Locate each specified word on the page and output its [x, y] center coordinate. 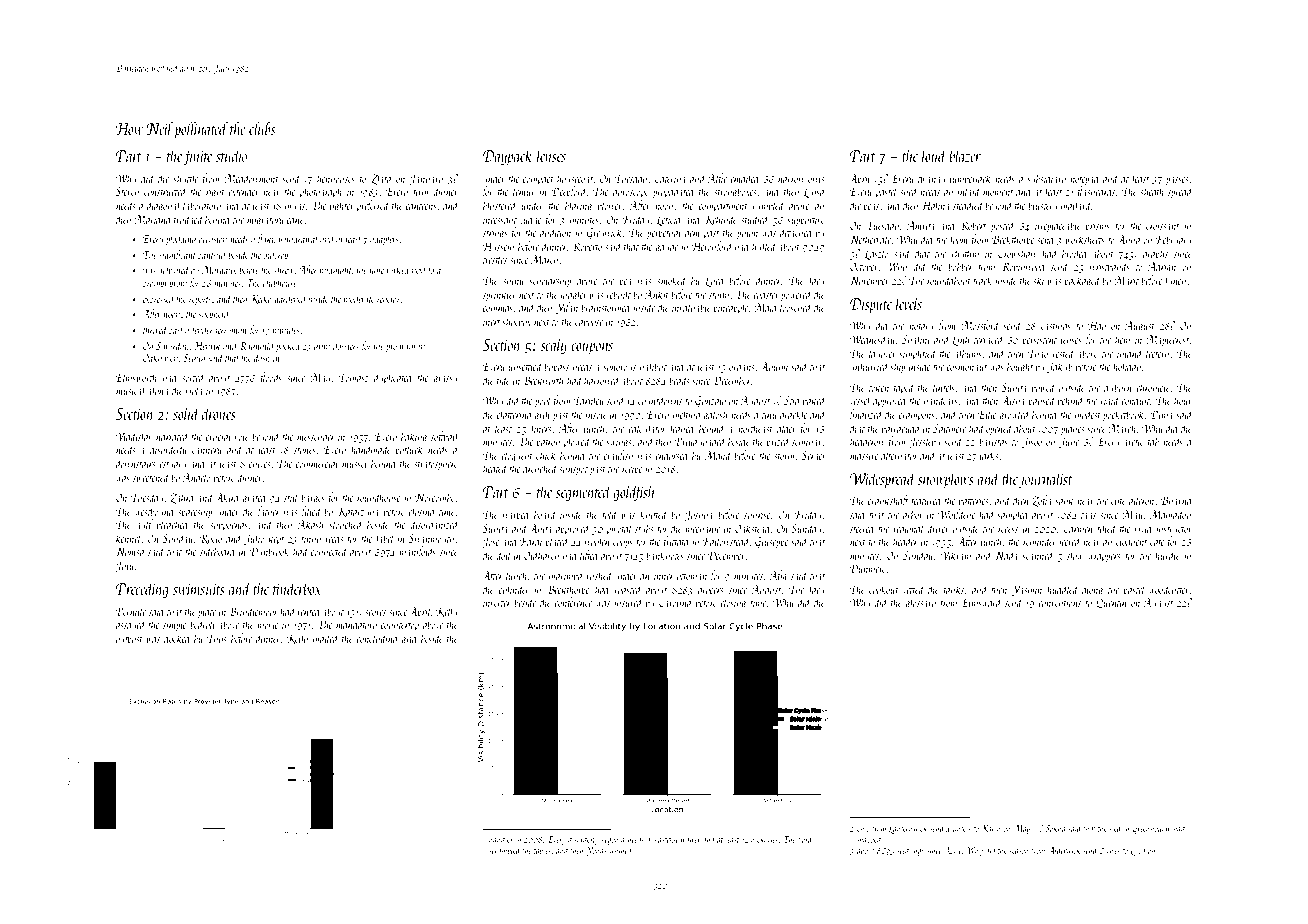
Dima [1162, 414]
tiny [769, 416]
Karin [991, 829]
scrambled [505, 850]
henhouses [336, 178]
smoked [672, 280]
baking [414, 437]
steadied [968, 205]
